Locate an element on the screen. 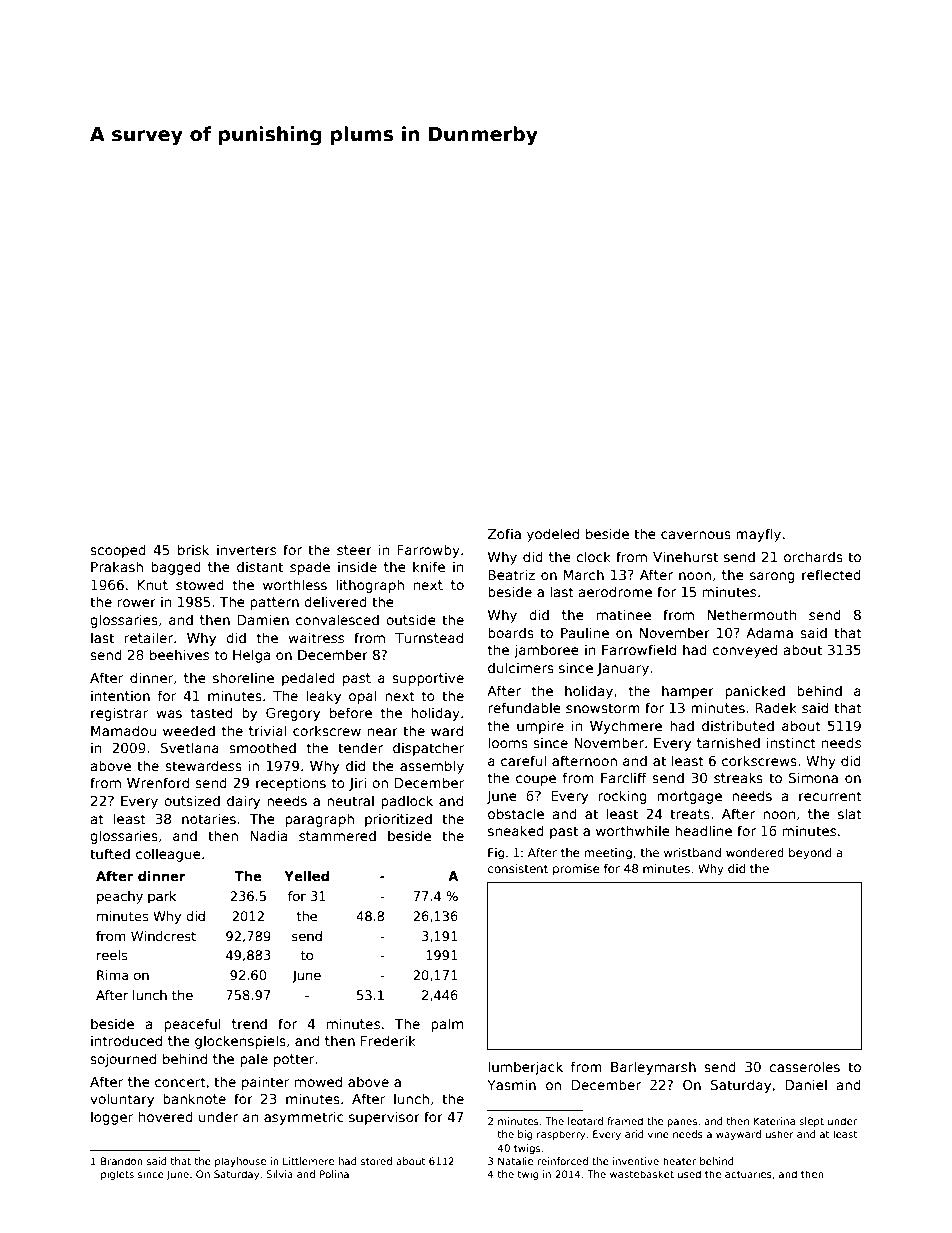 The image size is (952, 1233). actuaries is located at coordinates (748, 1174).
